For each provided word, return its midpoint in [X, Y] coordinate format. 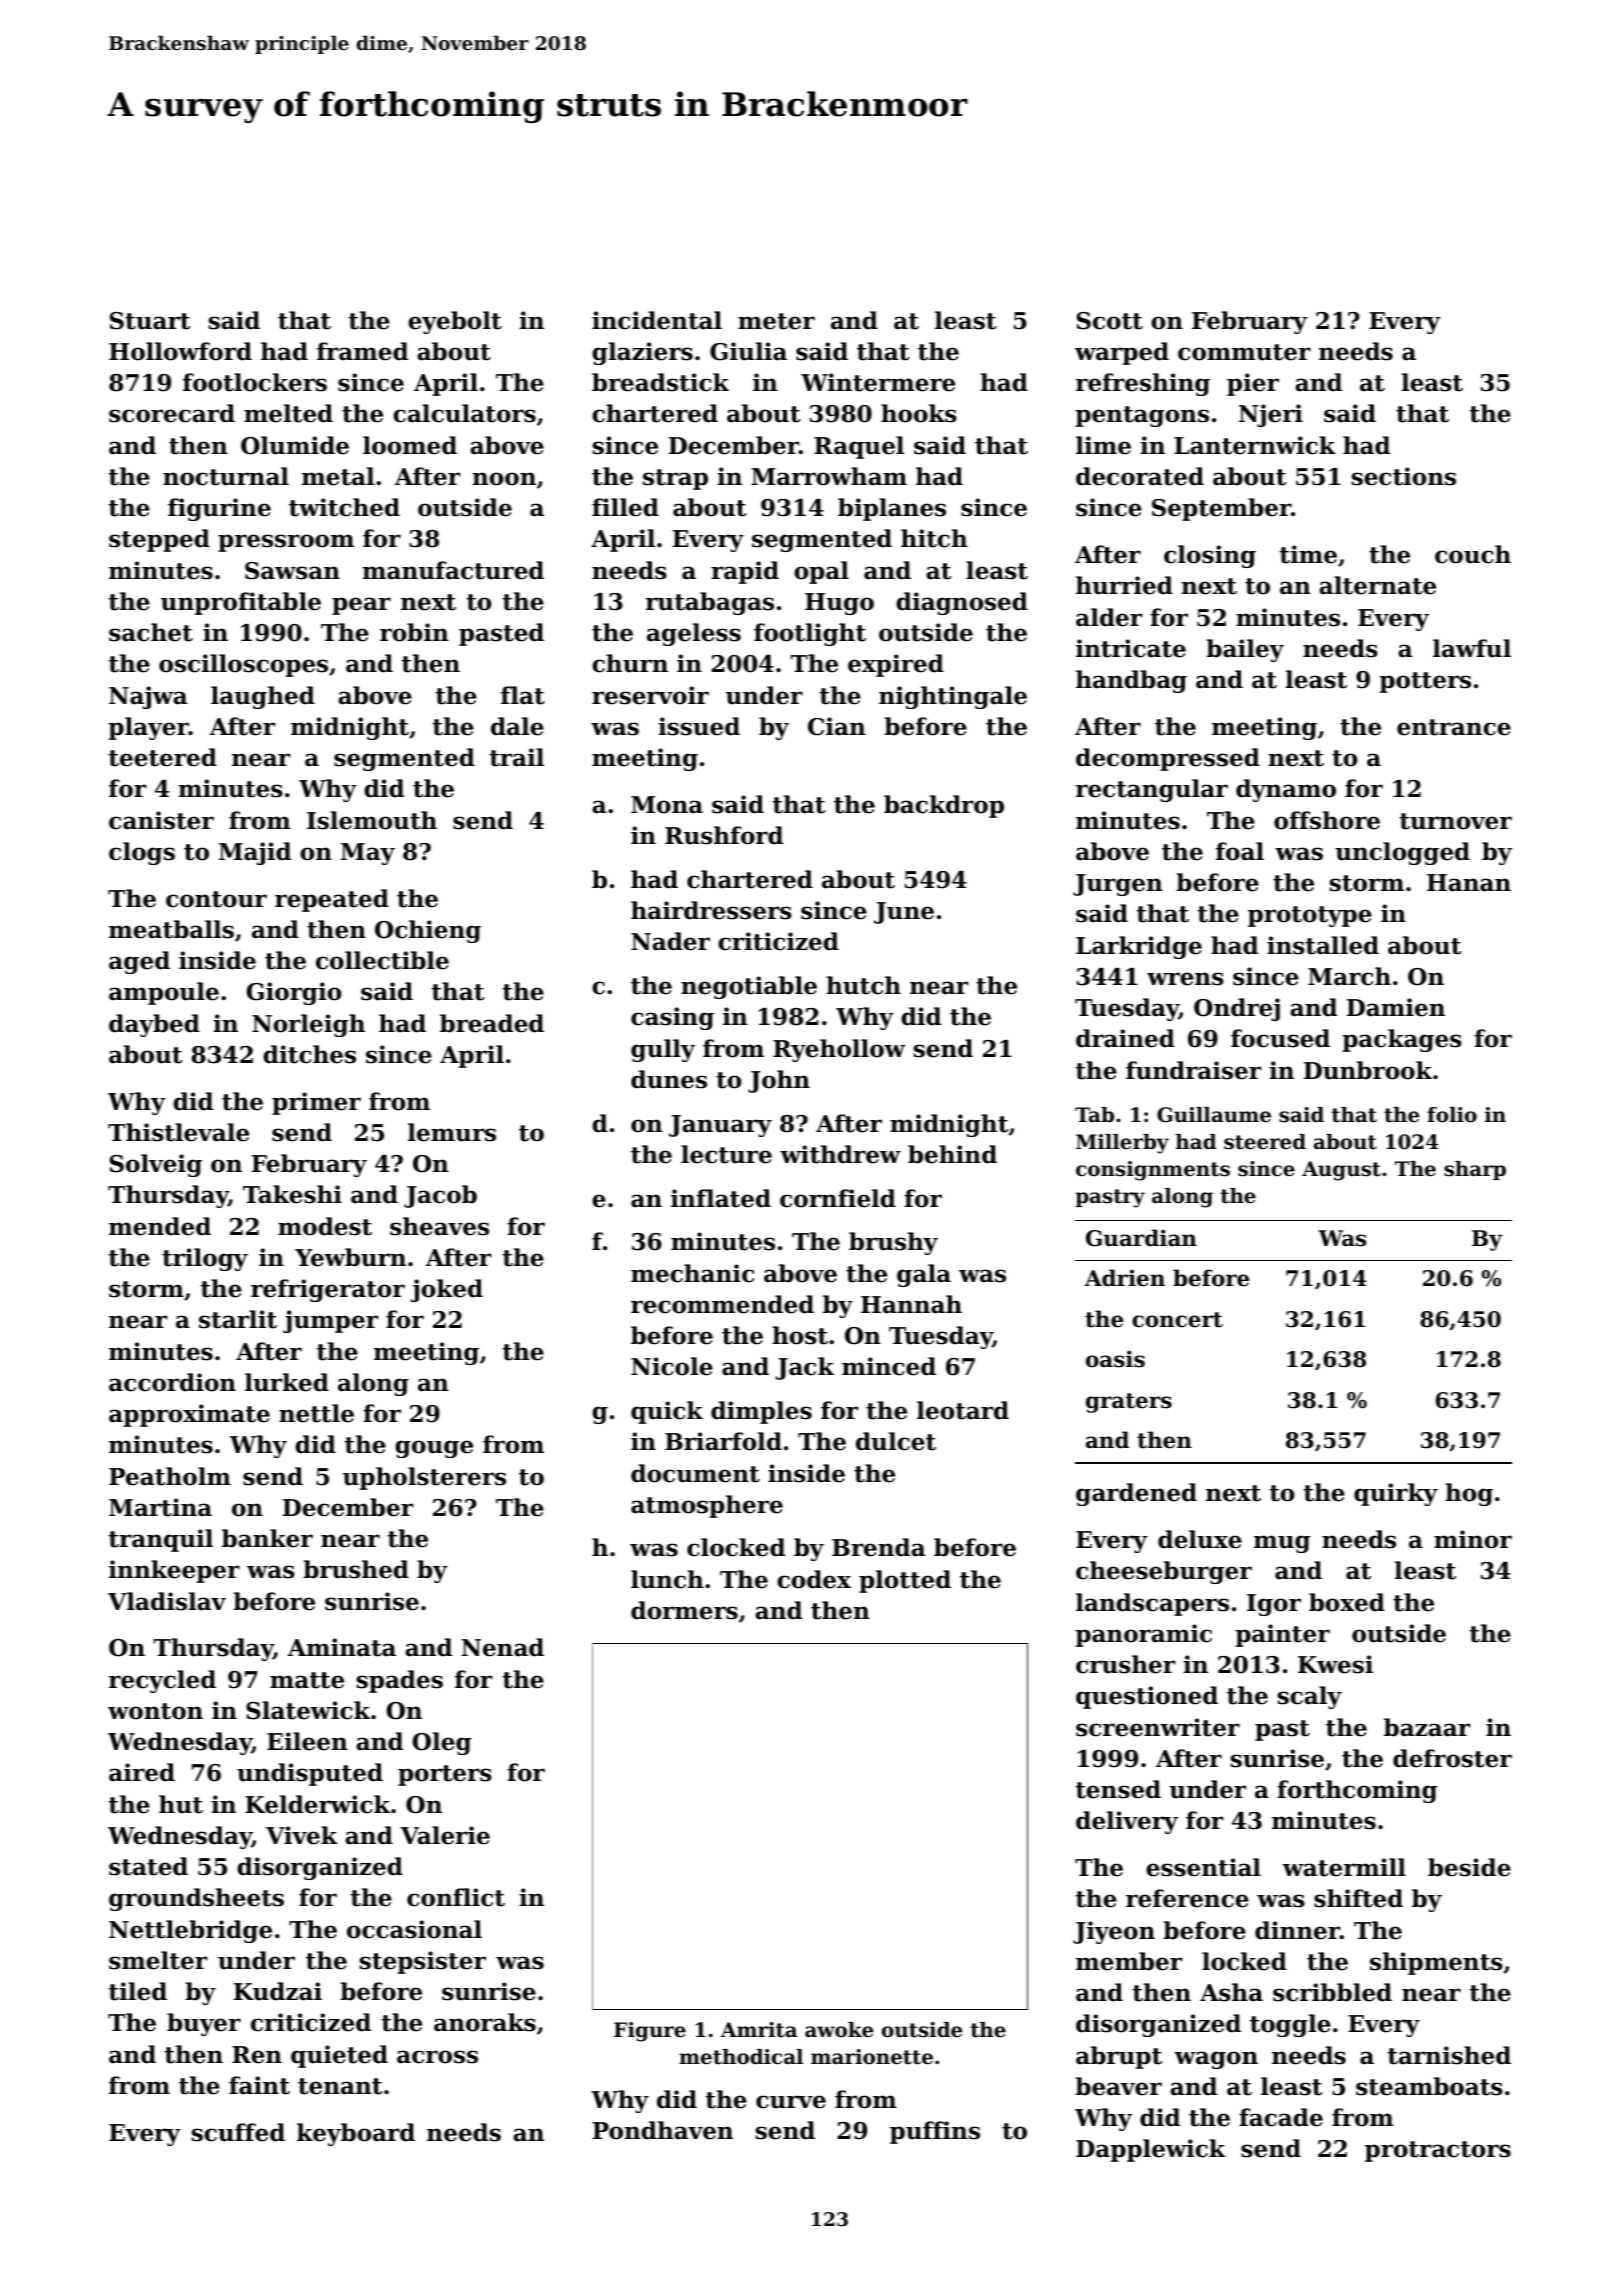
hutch [864, 985]
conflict [456, 1897]
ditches [309, 1054]
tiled [138, 1991]
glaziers [642, 353]
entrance [1454, 727]
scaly [1310, 1697]
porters [445, 1775]
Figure [650, 2032]
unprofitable [241, 603]
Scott [1110, 321]
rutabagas [710, 603]
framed [362, 351]
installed [1323, 945]
